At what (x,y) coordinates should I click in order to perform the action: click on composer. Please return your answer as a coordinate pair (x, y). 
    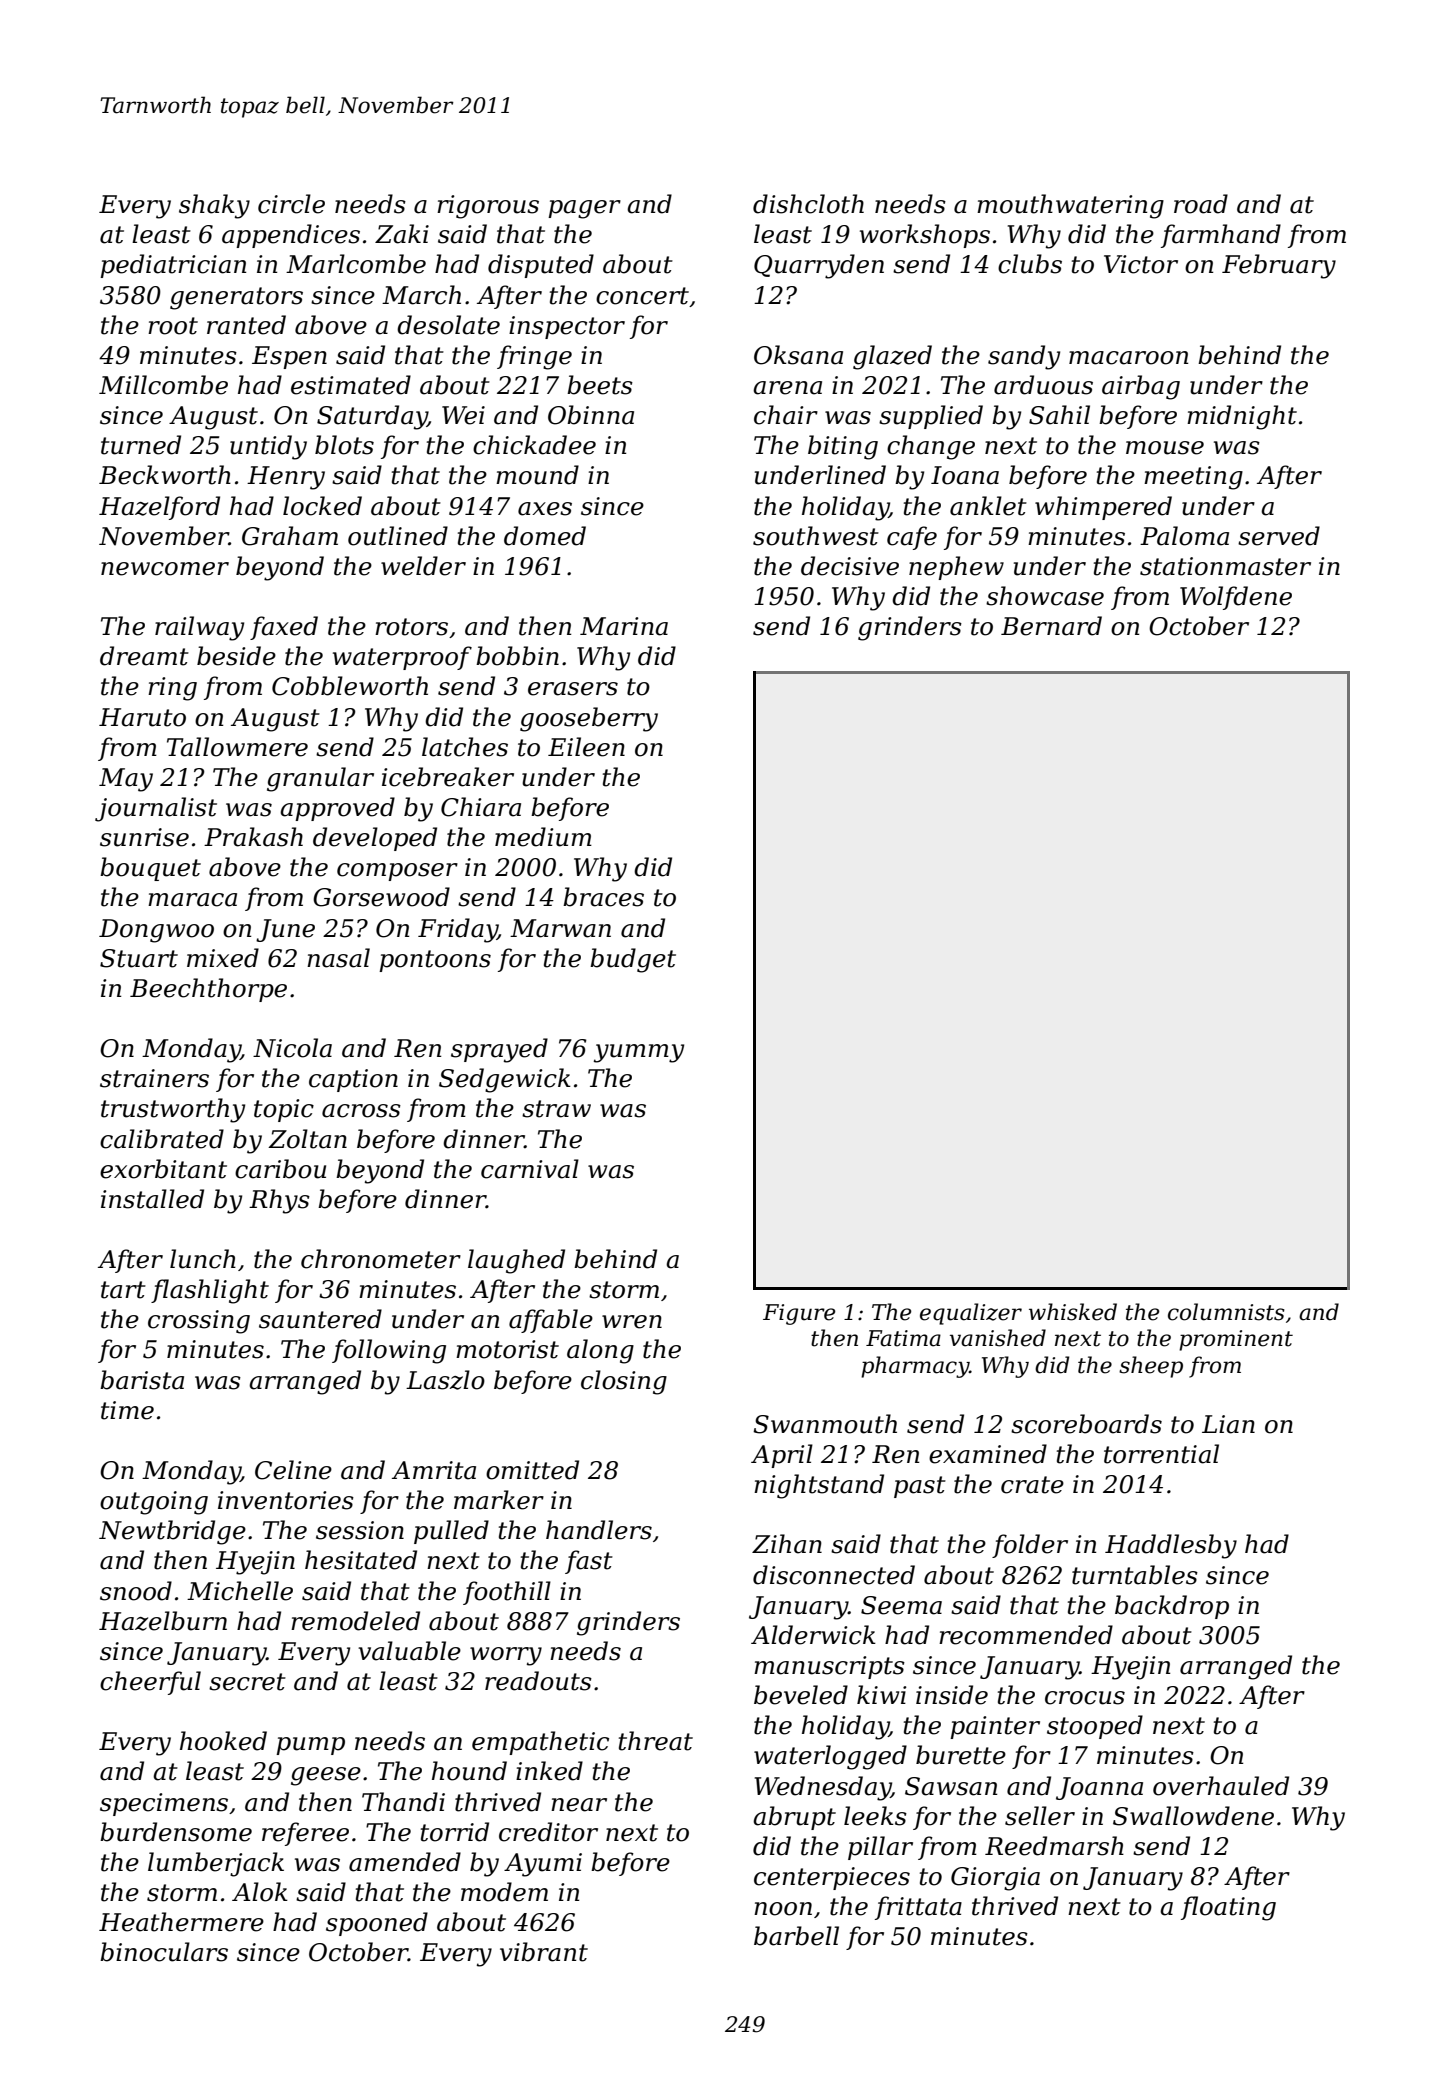
    Looking at the image, I should click on (397, 872).
